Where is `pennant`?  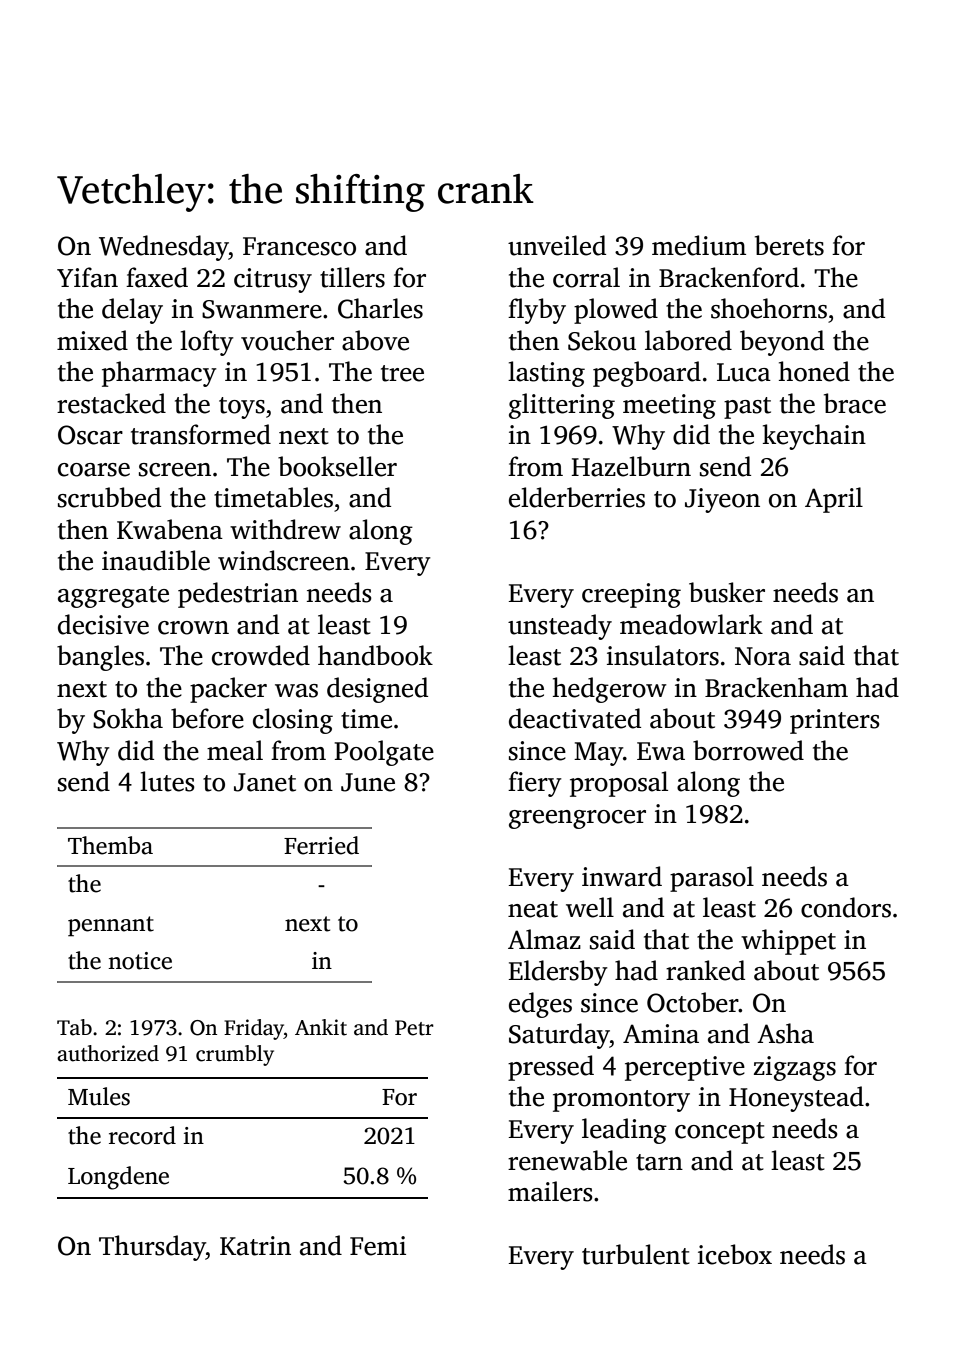
pennant is located at coordinates (111, 926).
